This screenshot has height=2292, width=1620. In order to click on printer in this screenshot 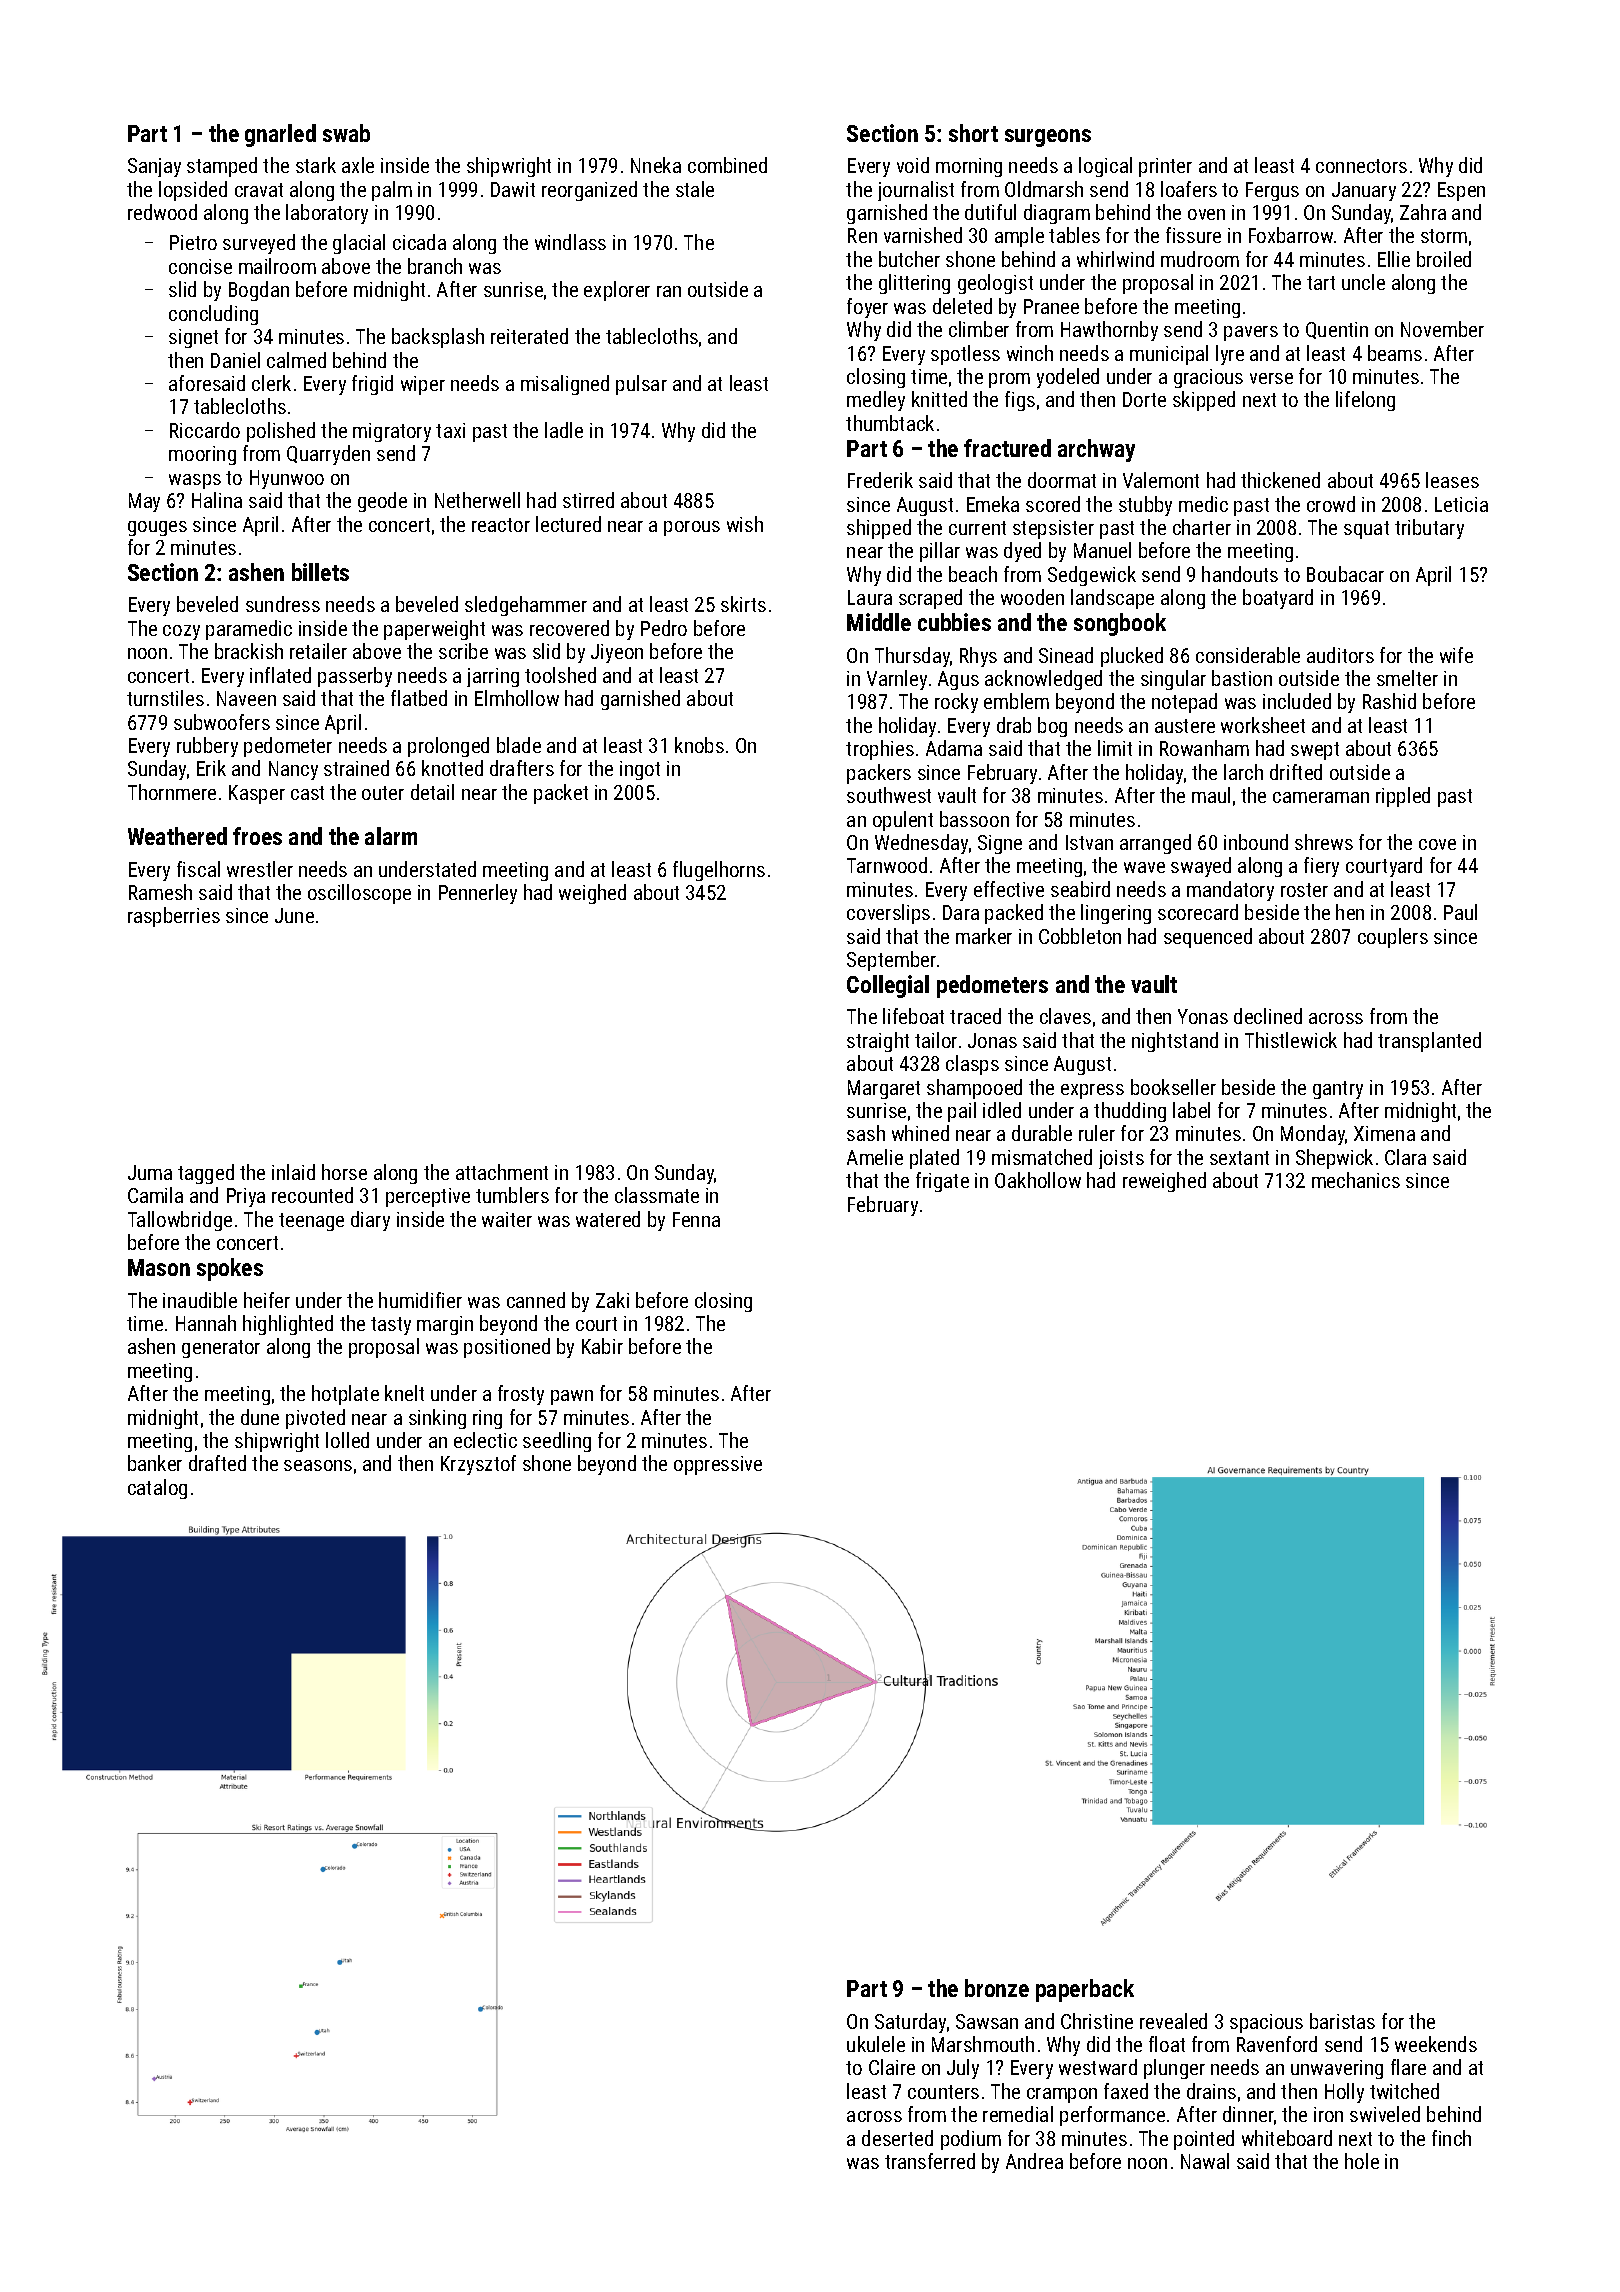, I will do `click(1165, 167)`.
